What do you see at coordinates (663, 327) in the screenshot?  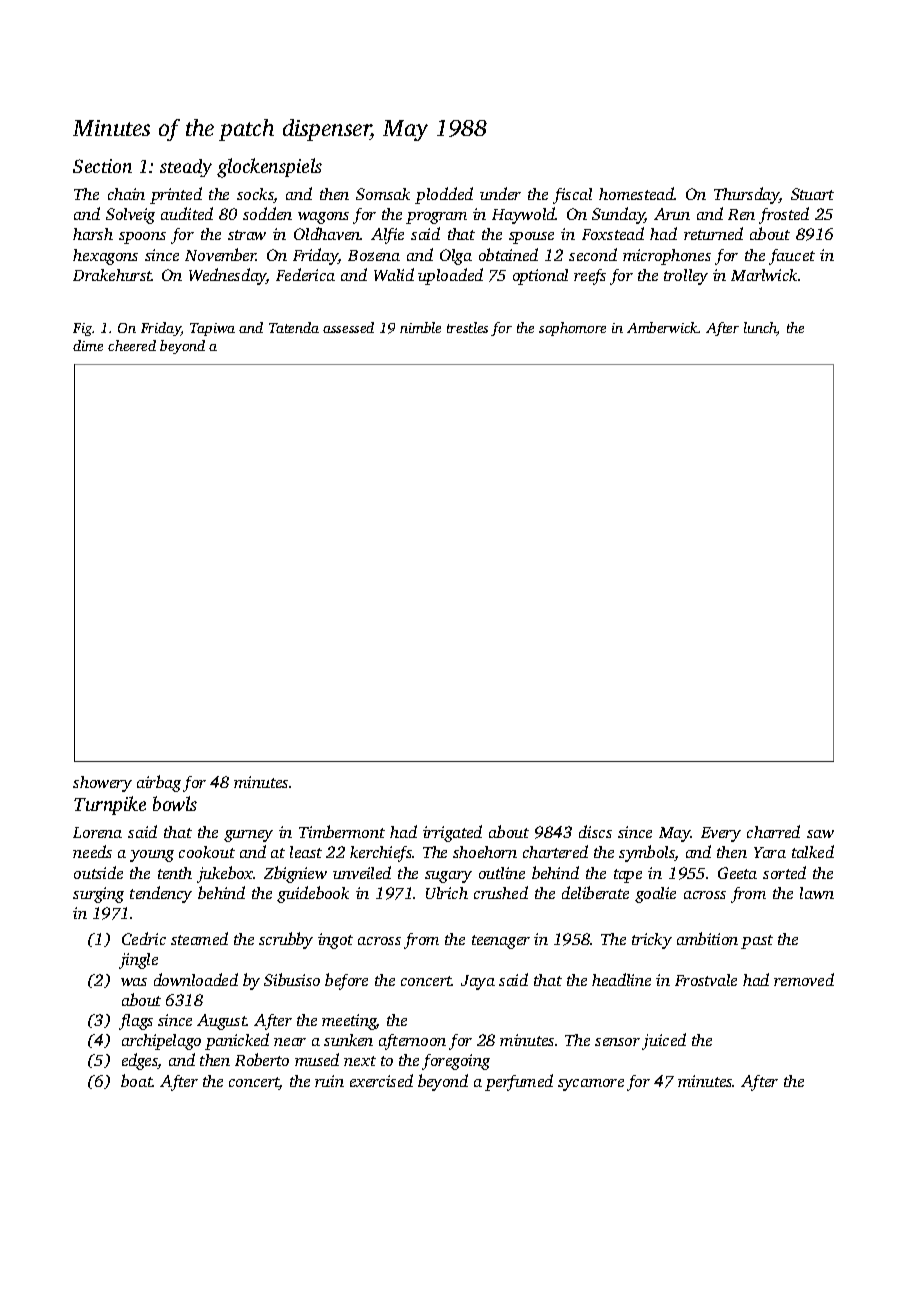 I see `Amberwick` at bounding box center [663, 327].
